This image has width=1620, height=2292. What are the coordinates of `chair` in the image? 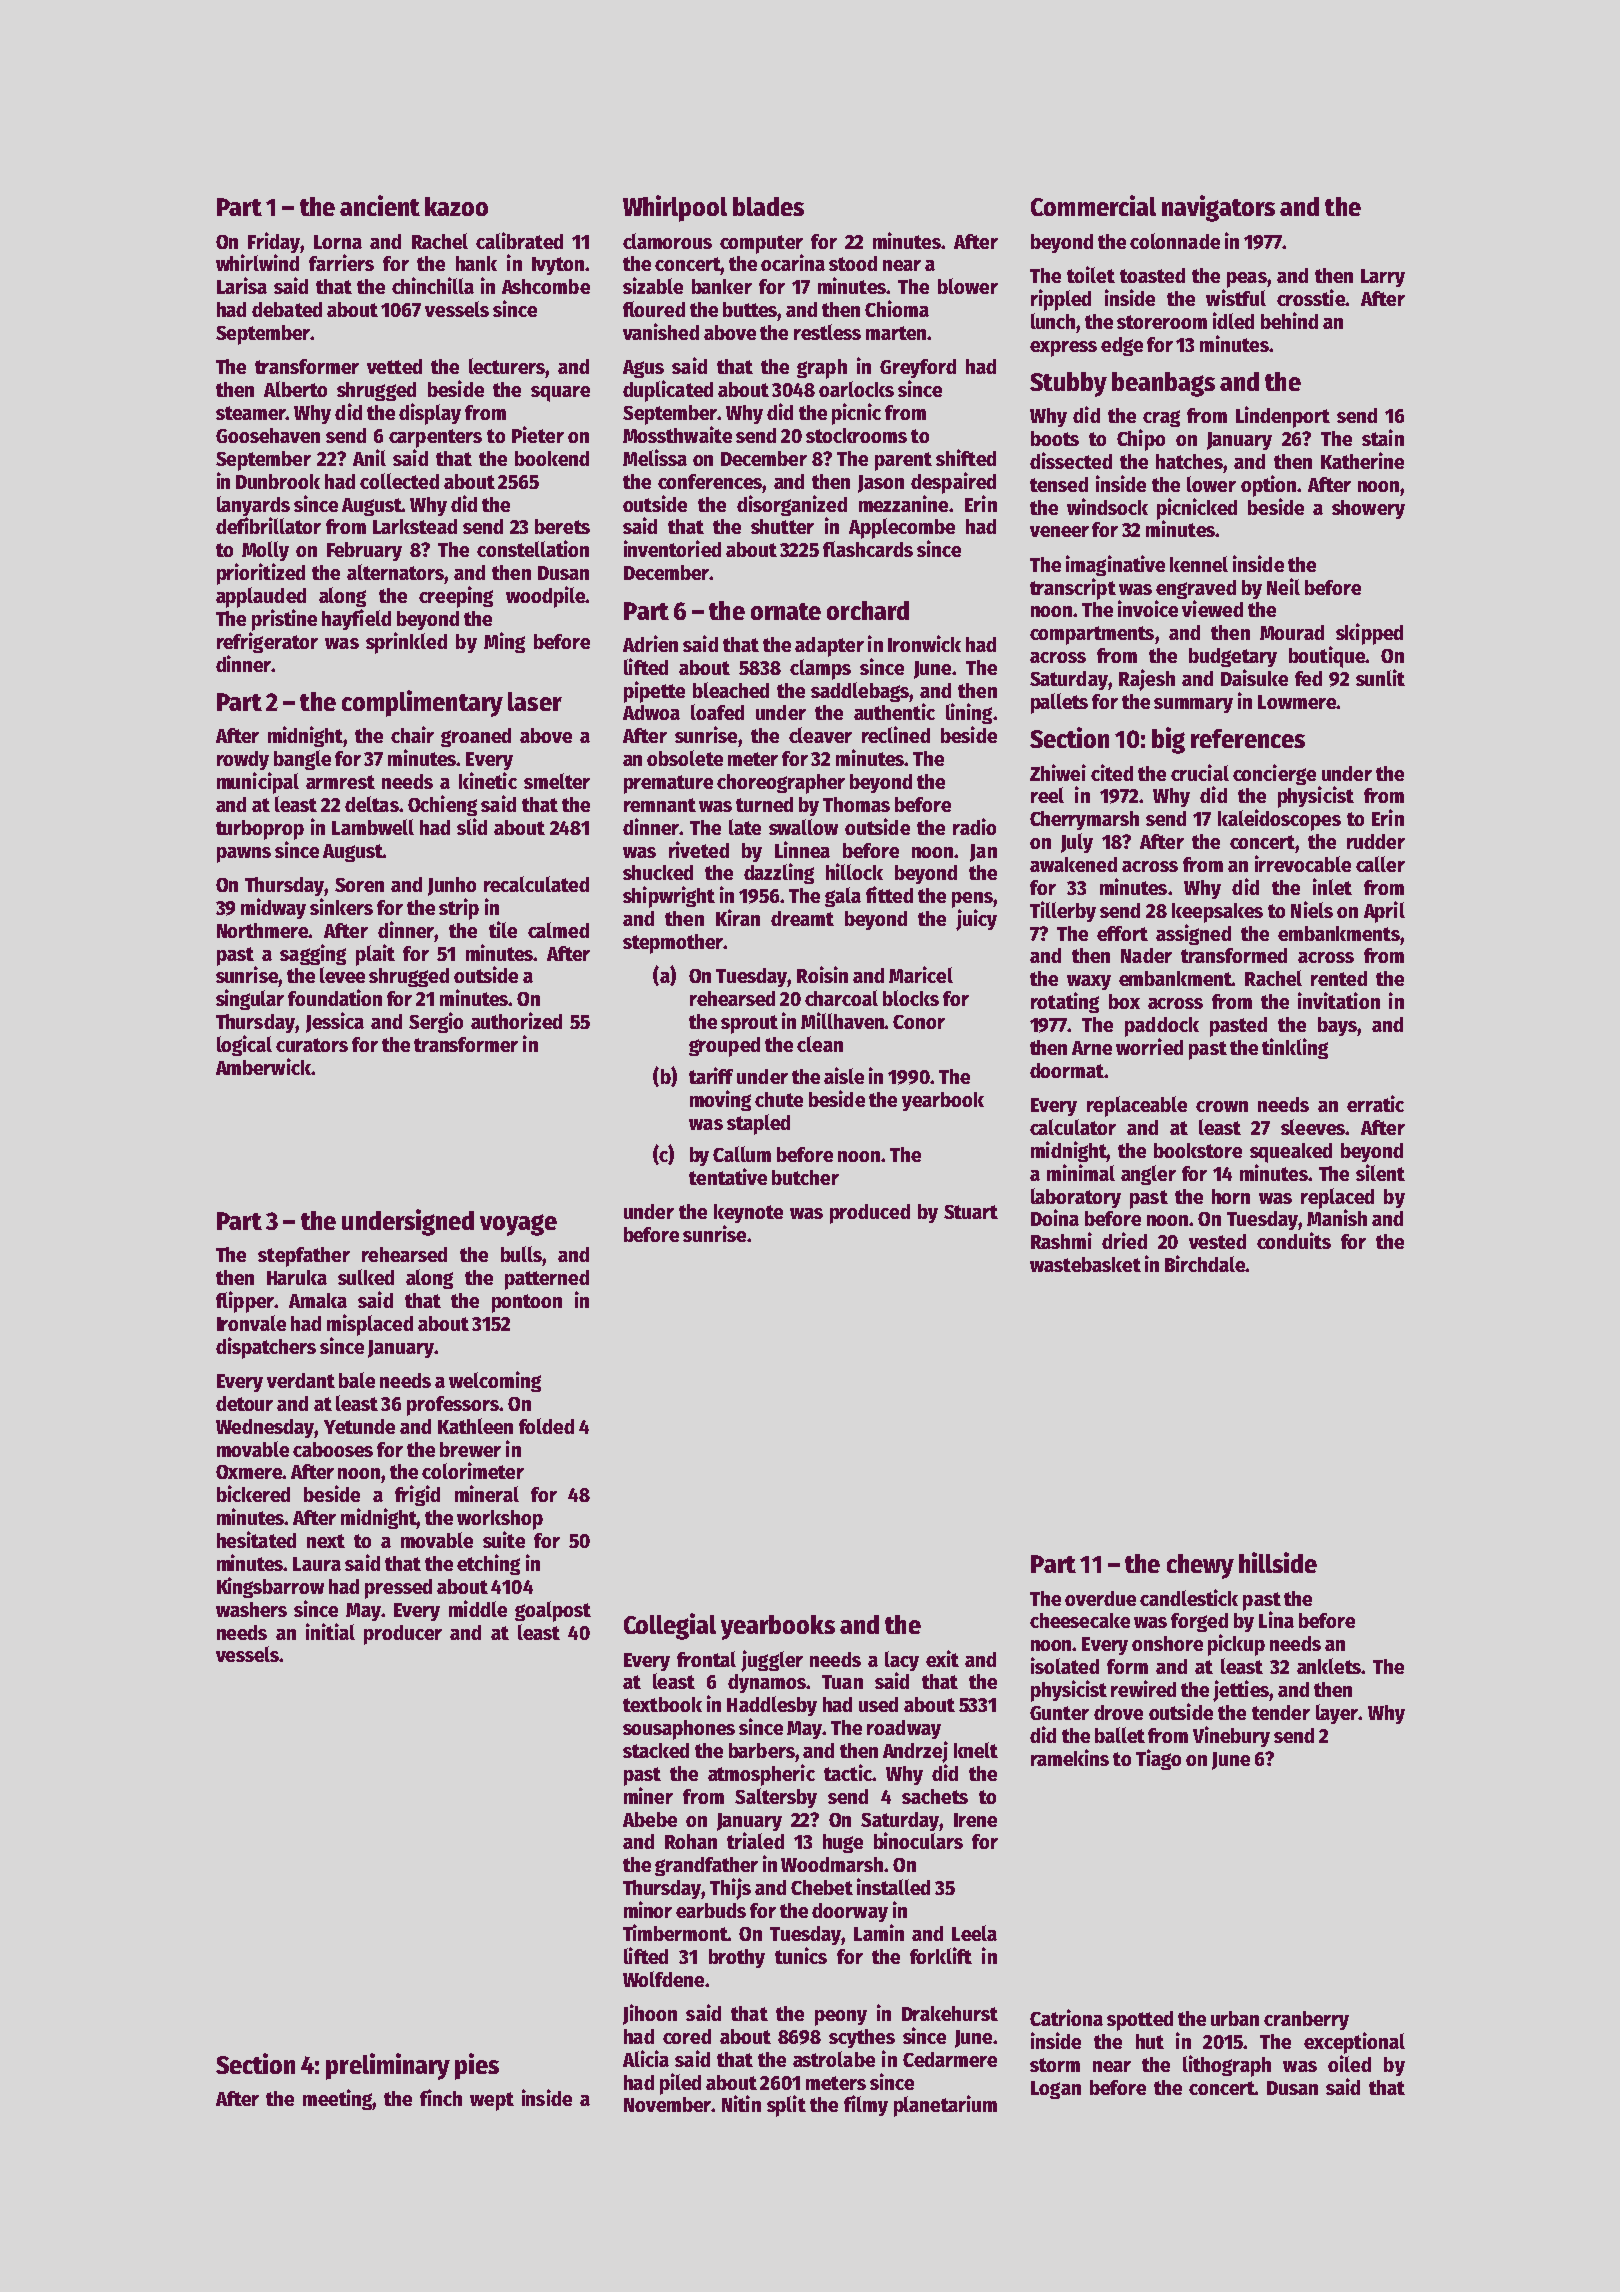 It's located at (412, 734).
